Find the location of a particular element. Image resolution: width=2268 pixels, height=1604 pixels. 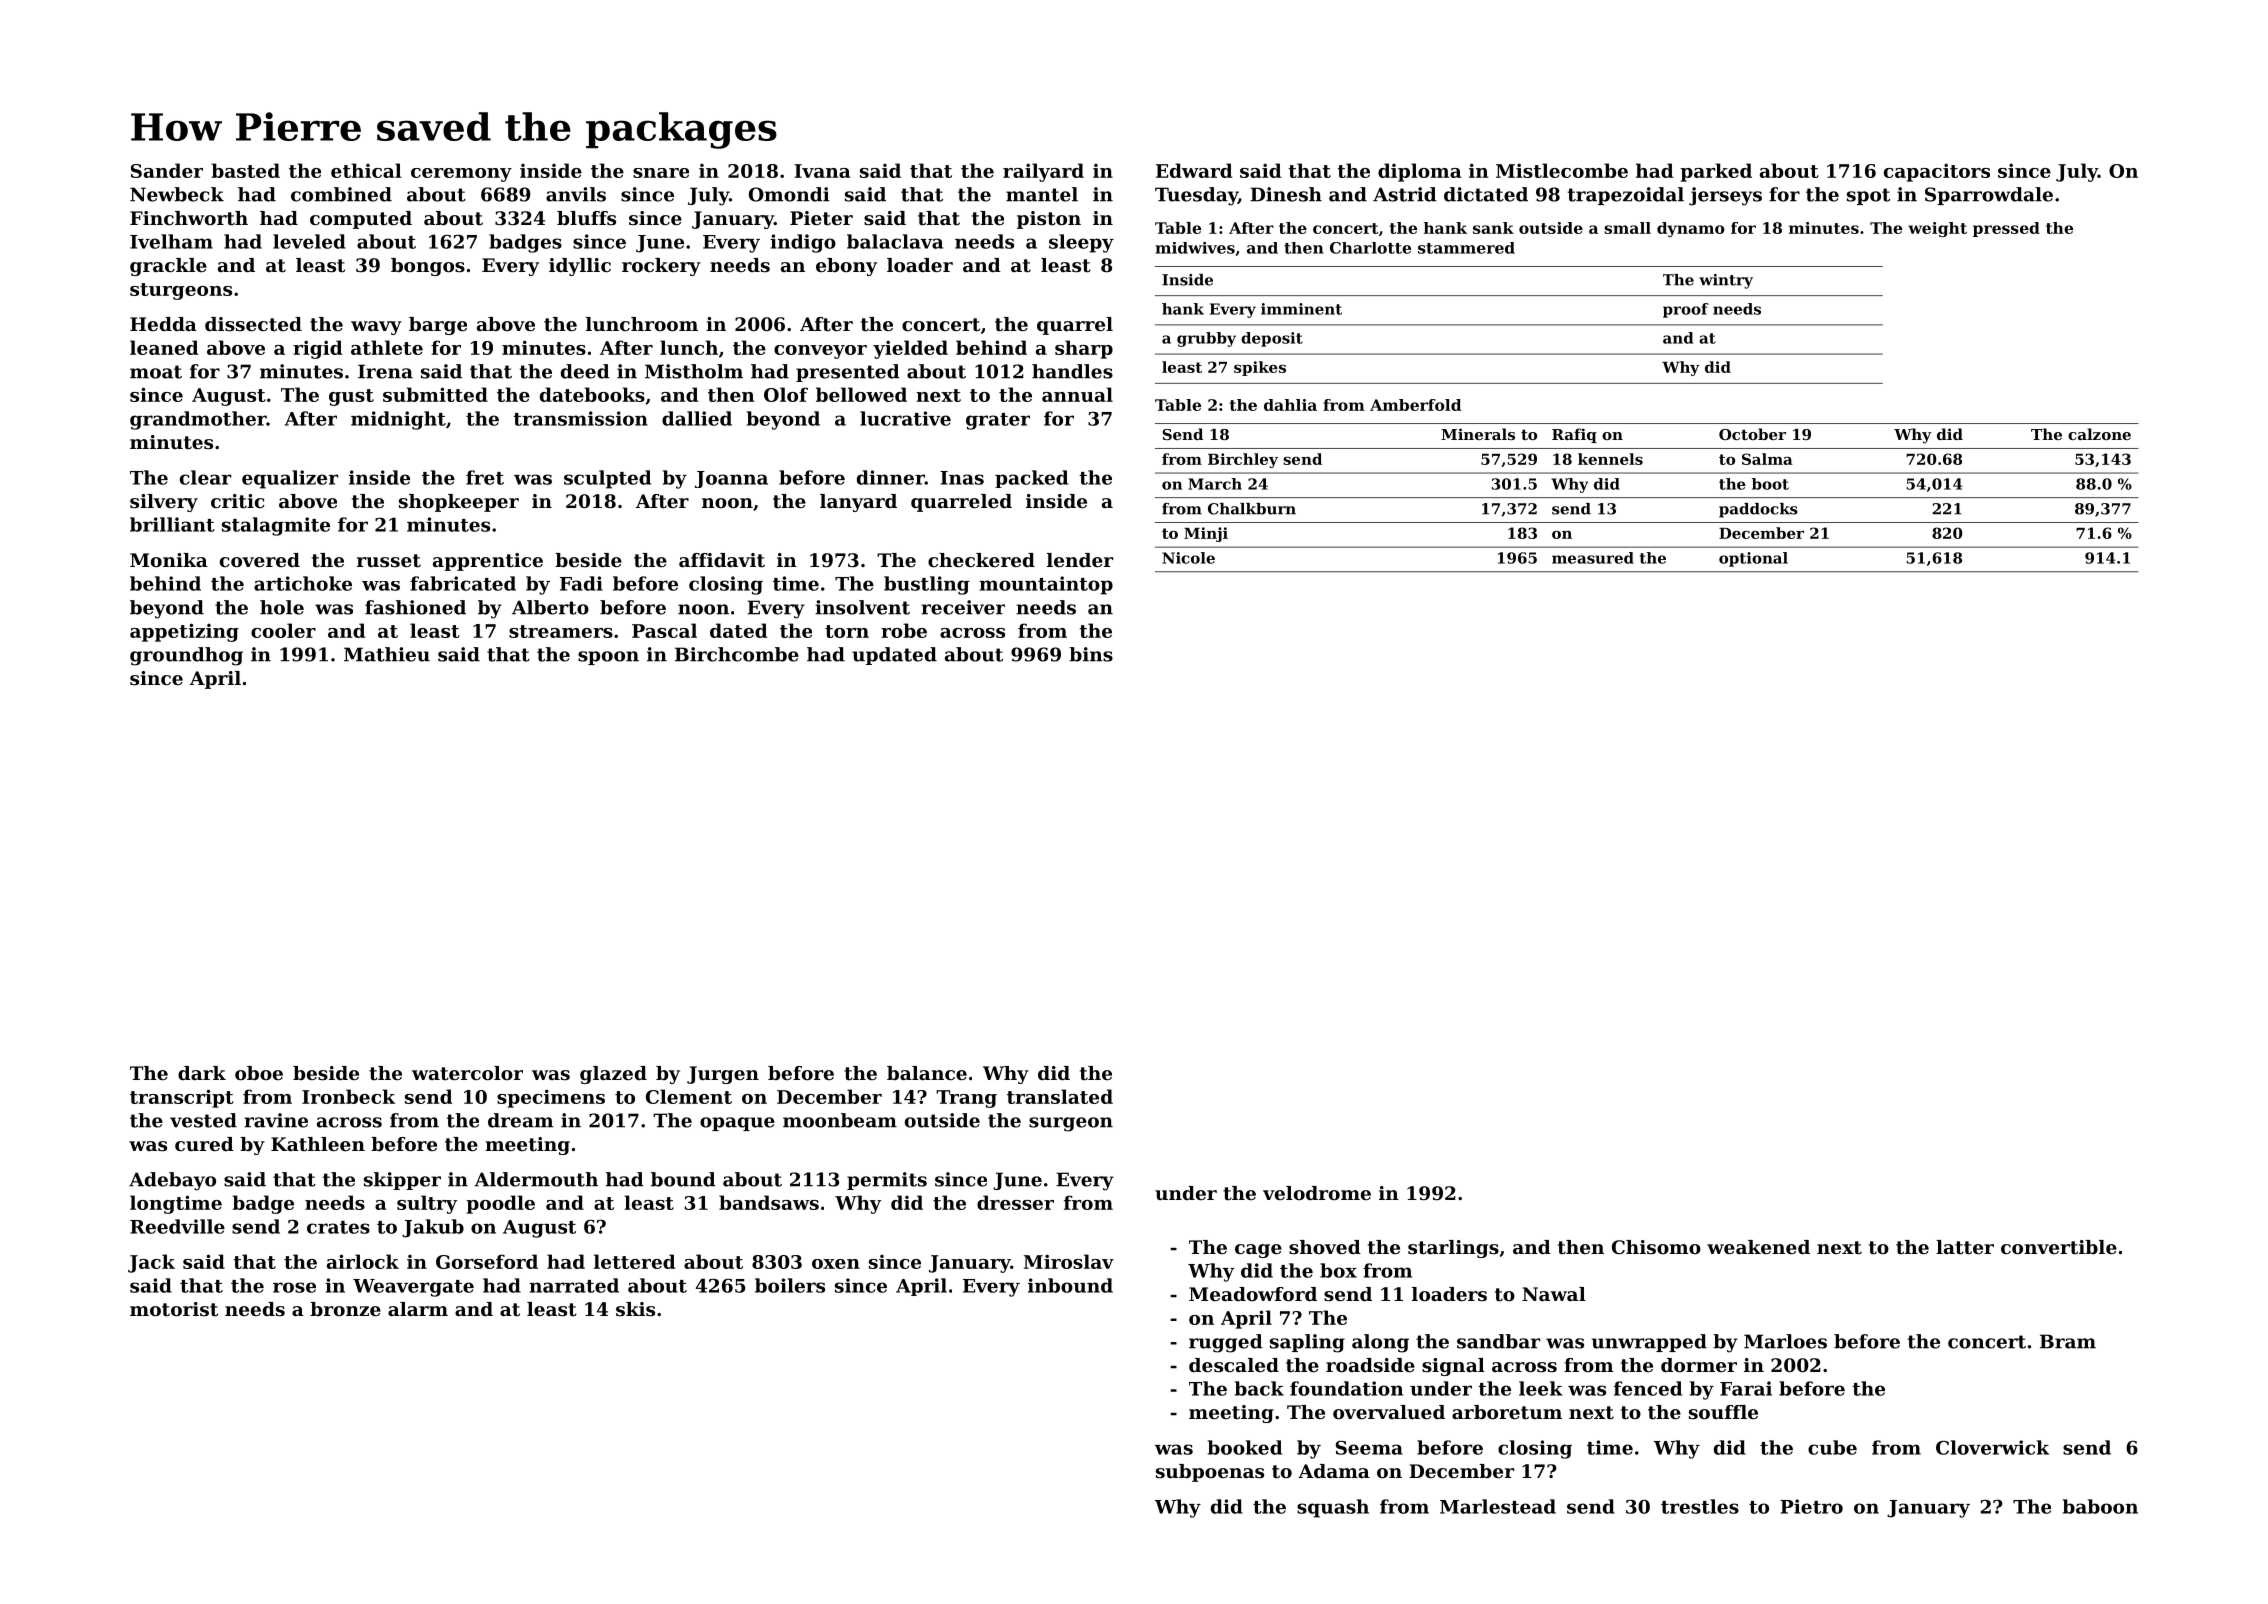

motorist is located at coordinates (174, 1309).
